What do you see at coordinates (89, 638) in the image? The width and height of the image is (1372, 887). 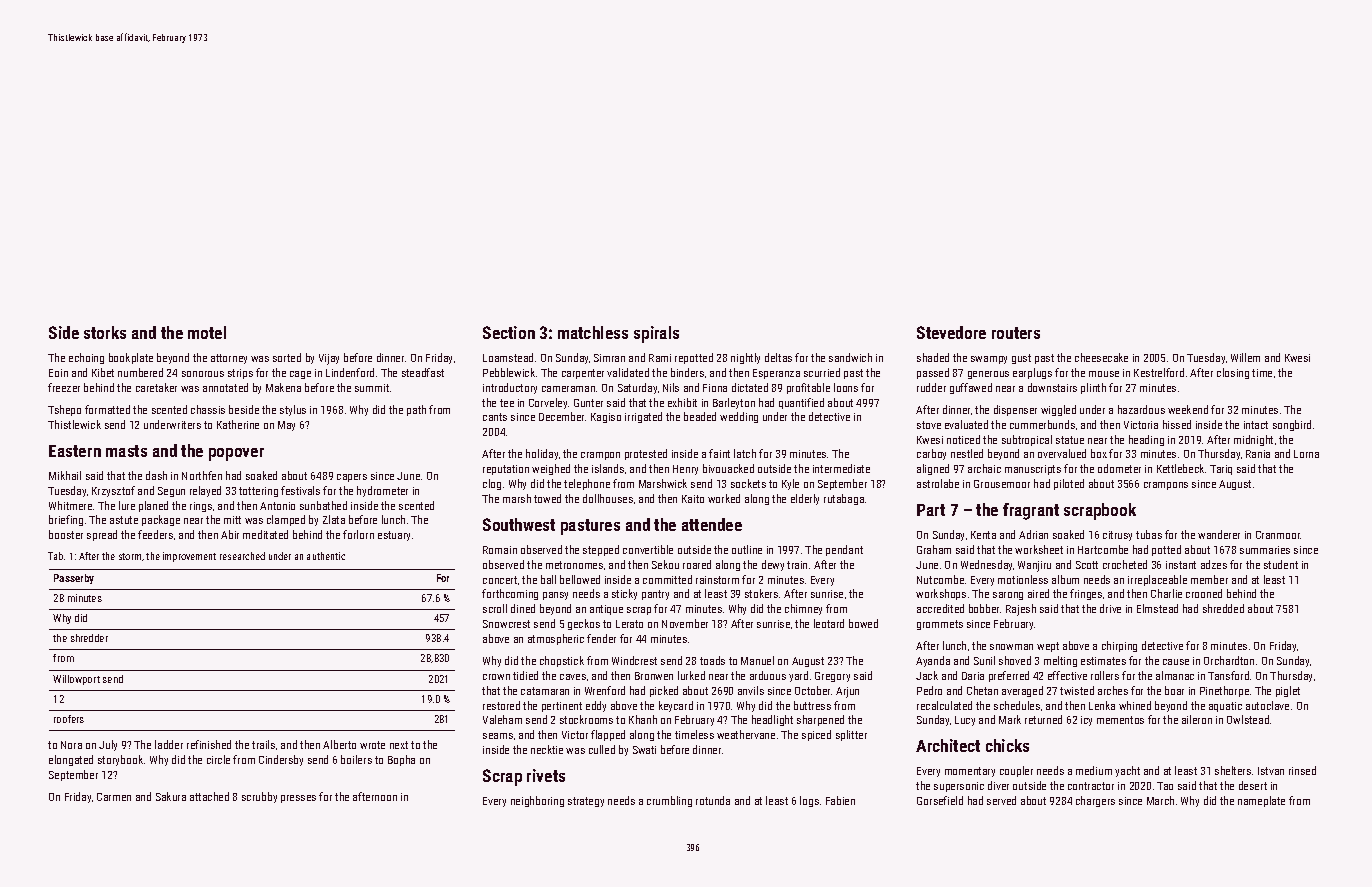 I see `shredder` at bounding box center [89, 638].
